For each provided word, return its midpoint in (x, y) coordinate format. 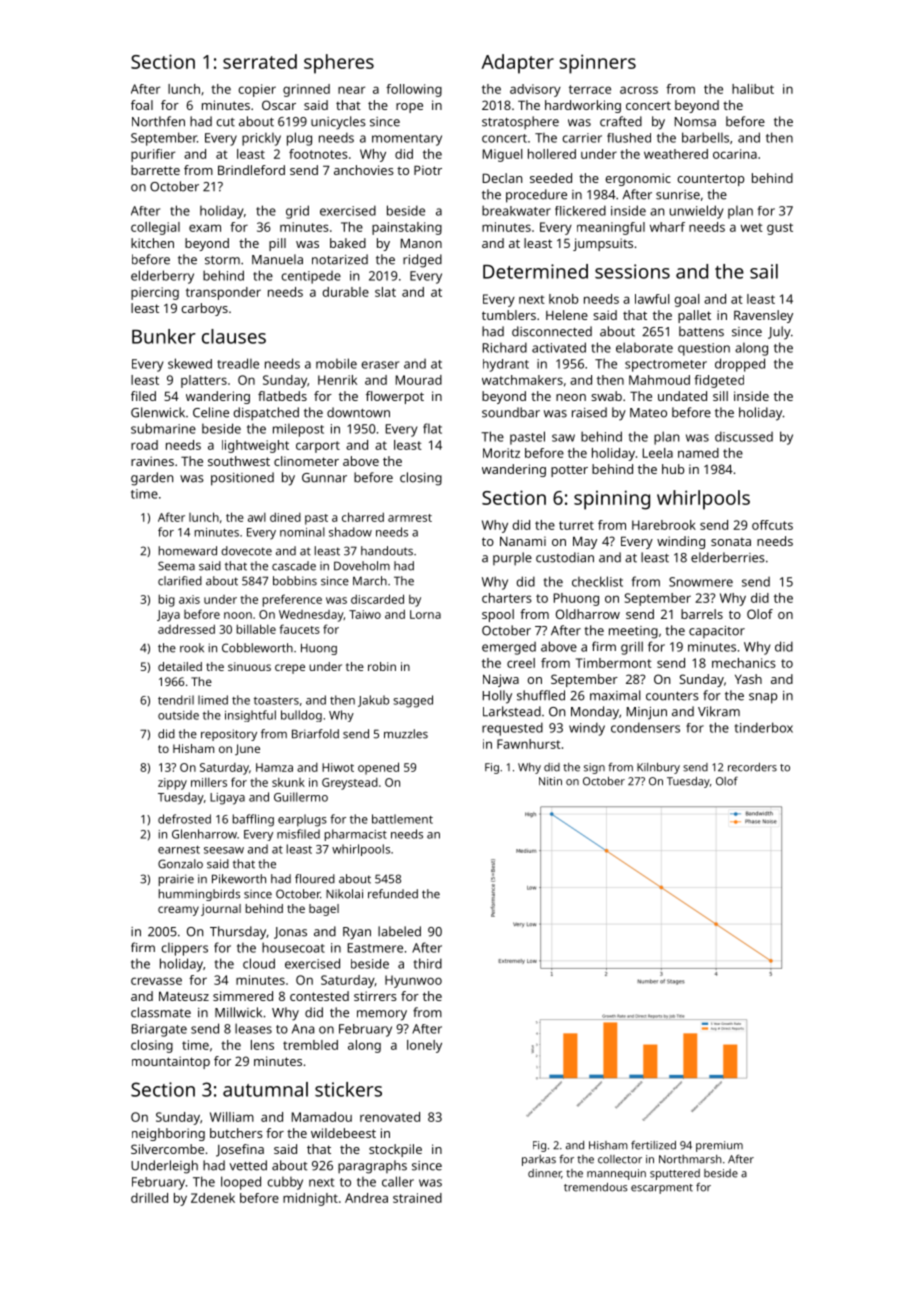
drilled (149, 1198)
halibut (753, 89)
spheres (339, 64)
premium (719, 1146)
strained (417, 1198)
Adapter (517, 64)
